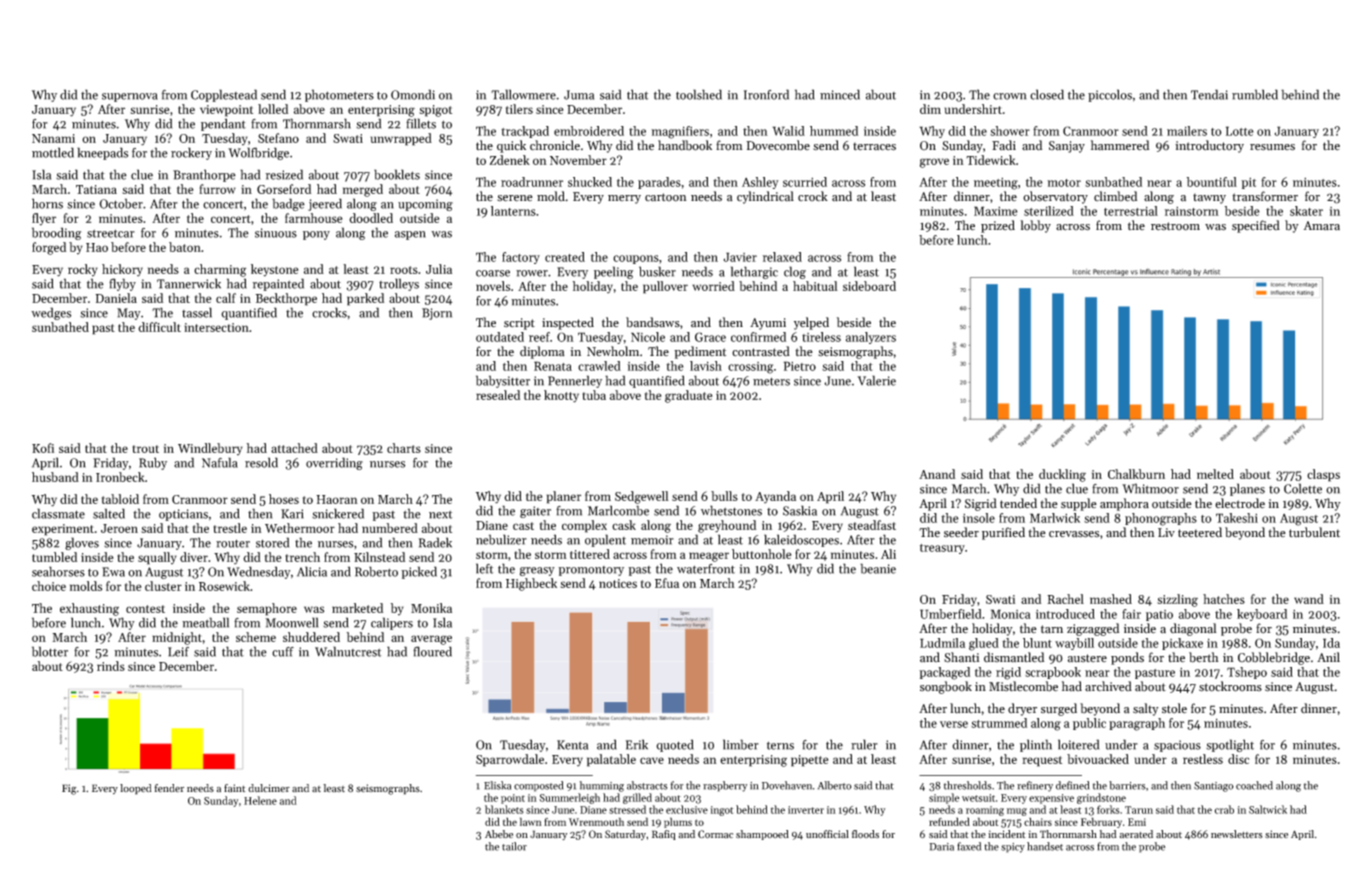  What do you see at coordinates (942, 643) in the screenshot?
I see `Ludmila` at bounding box center [942, 643].
